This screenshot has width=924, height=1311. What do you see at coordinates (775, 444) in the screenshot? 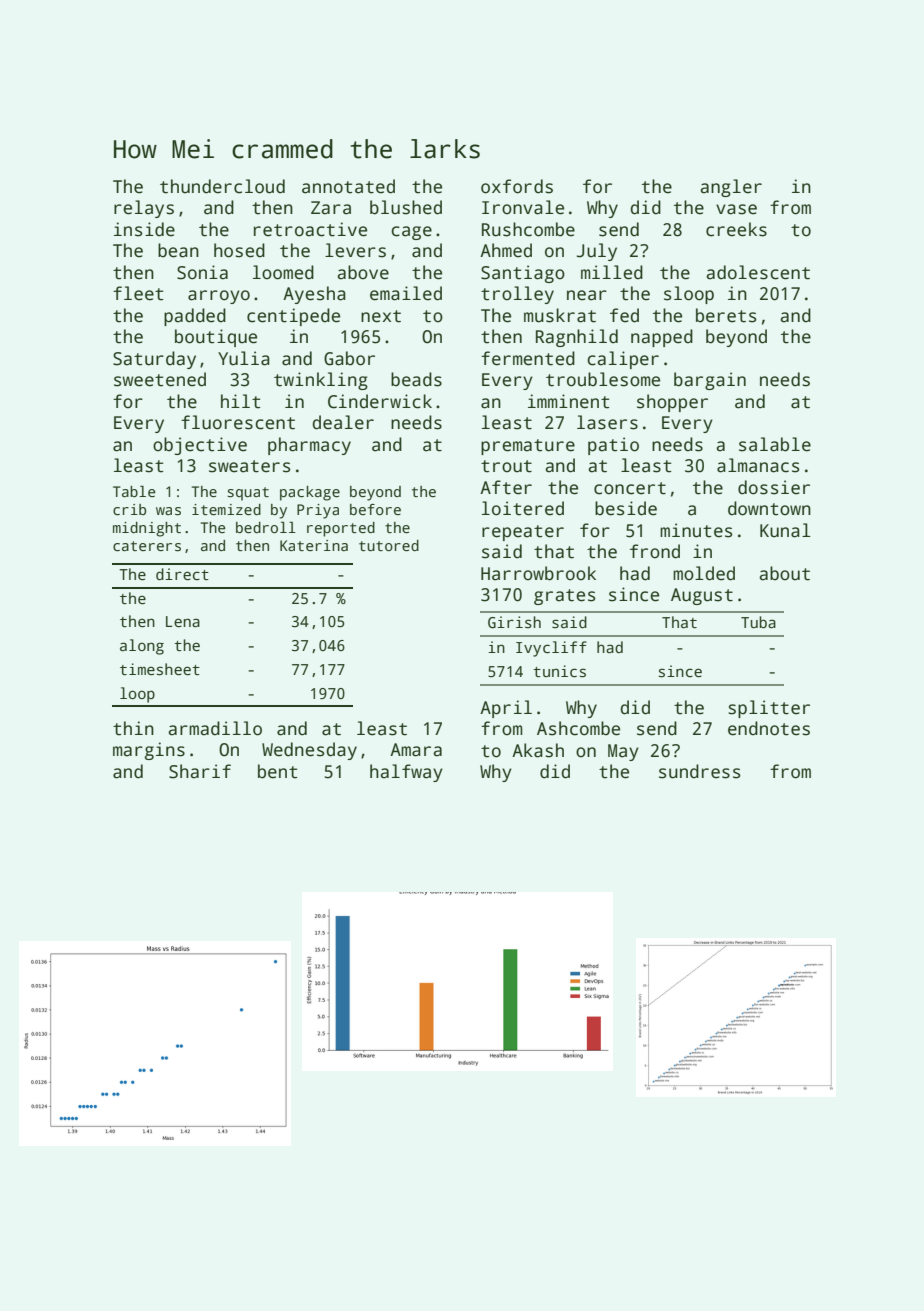
I see `salable` at bounding box center [775, 444].
